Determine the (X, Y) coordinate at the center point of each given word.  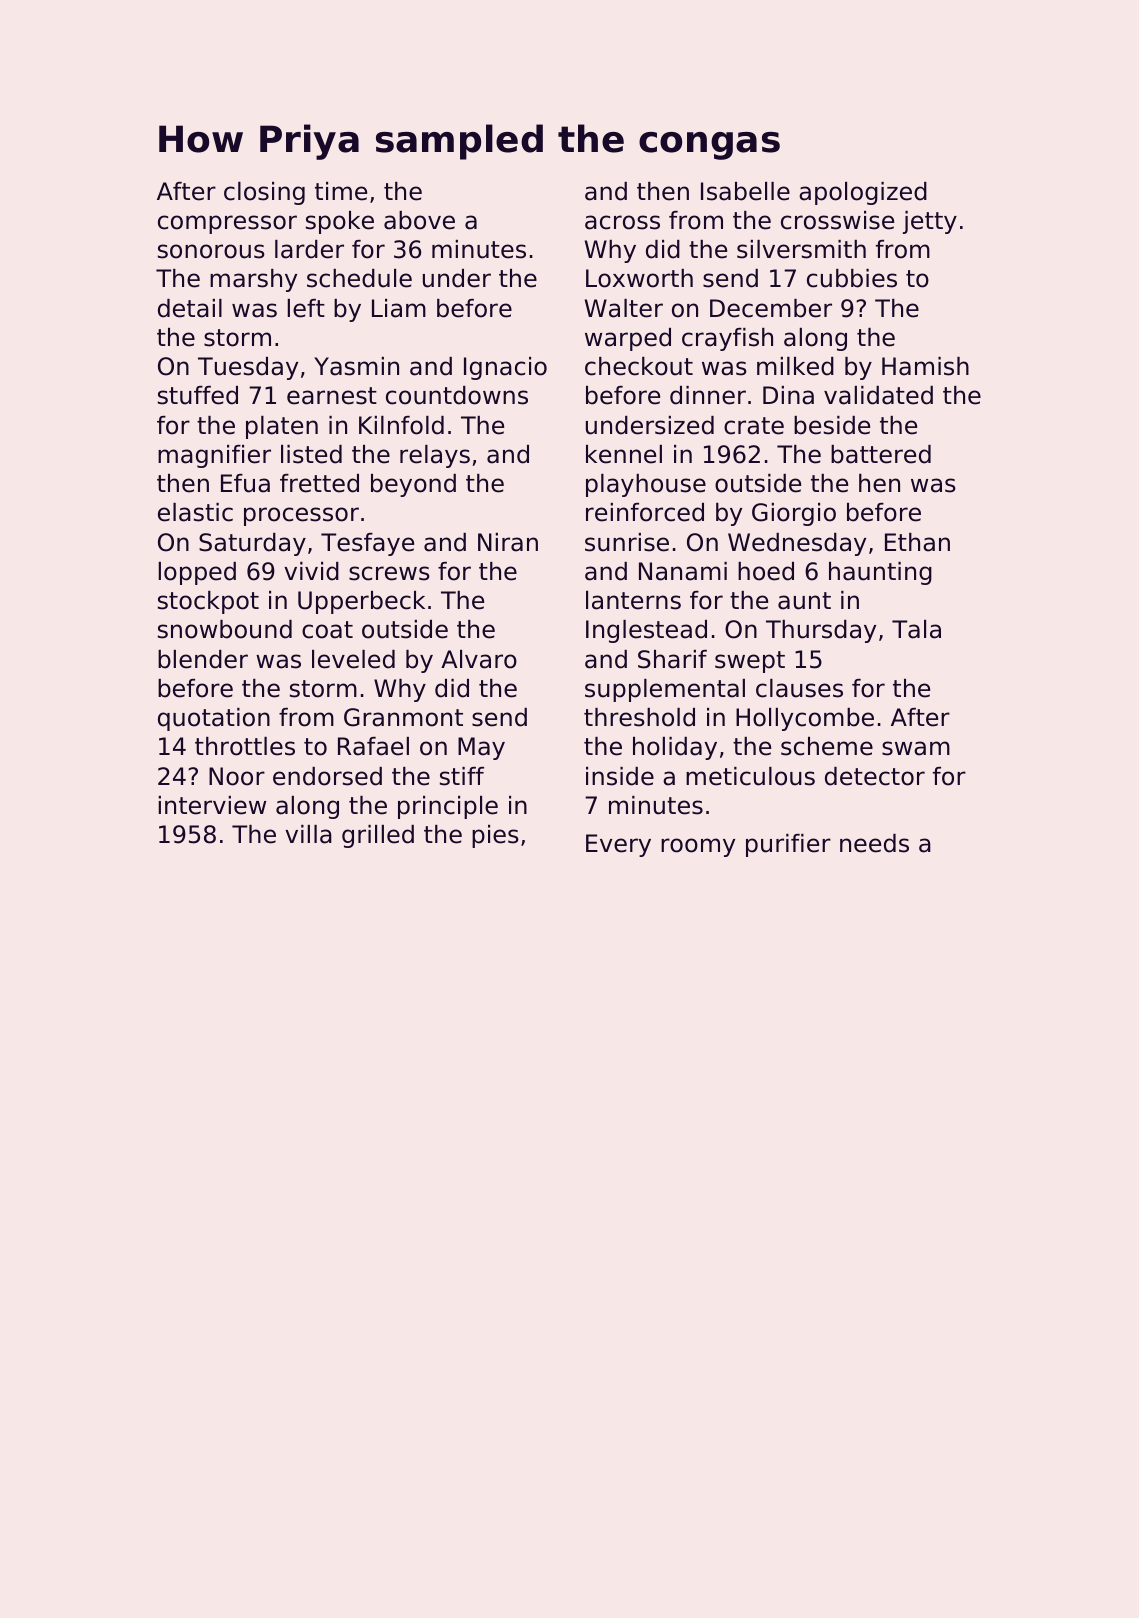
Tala (916, 629)
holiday (675, 748)
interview (212, 805)
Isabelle (745, 191)
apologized (863, 193)
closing (264, 193)
